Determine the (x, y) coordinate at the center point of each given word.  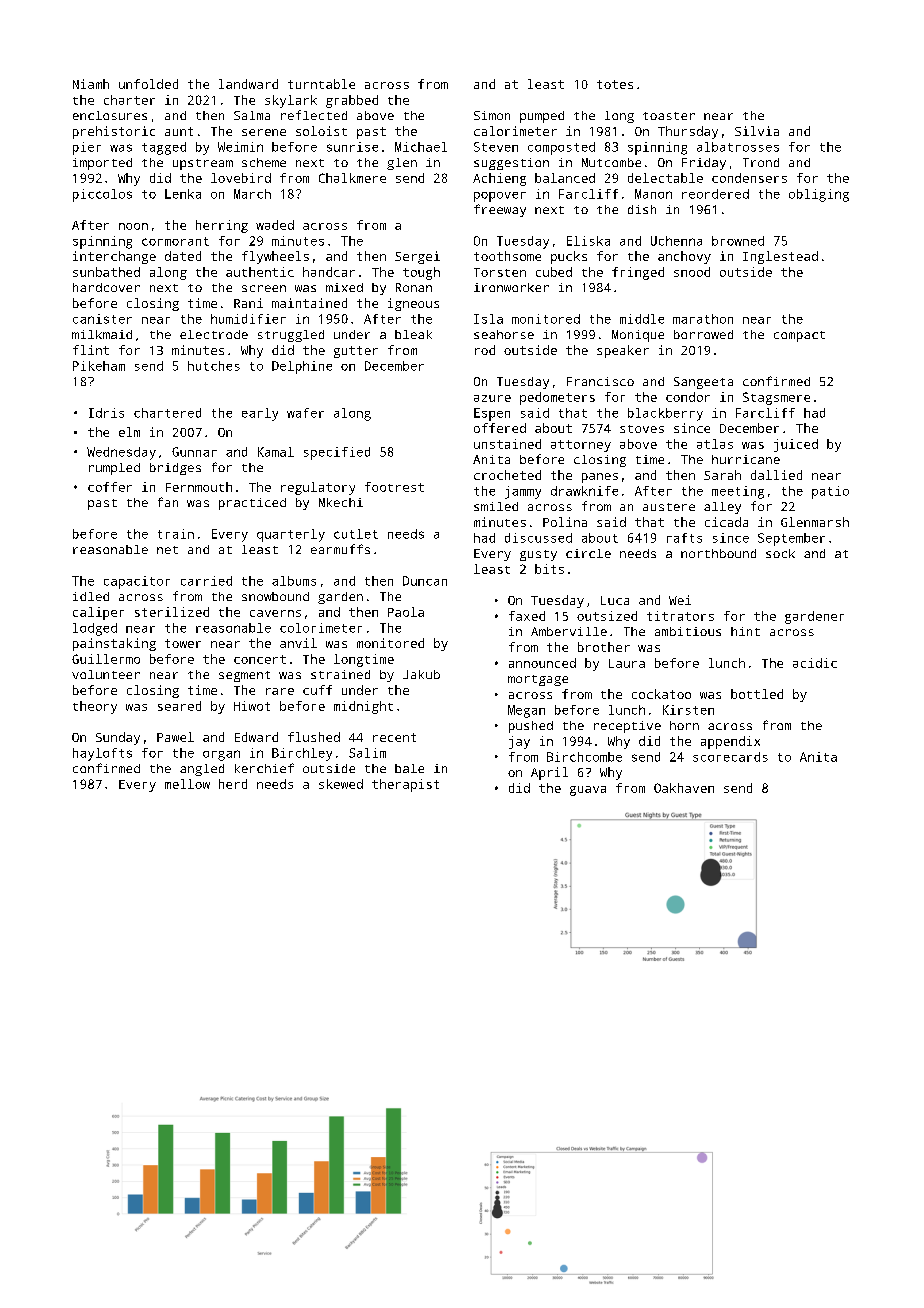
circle (588, 553)
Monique (638, 336)
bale (409, 768)
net (167, 550)
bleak (413, 334)
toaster (669, 116)
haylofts (102, 754)
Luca (615, 600)
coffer (110, 487)
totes (615, 84)
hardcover (106, 287)
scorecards (730, 757)
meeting (738, 492)
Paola (406, 612)
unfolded (148, 84)
